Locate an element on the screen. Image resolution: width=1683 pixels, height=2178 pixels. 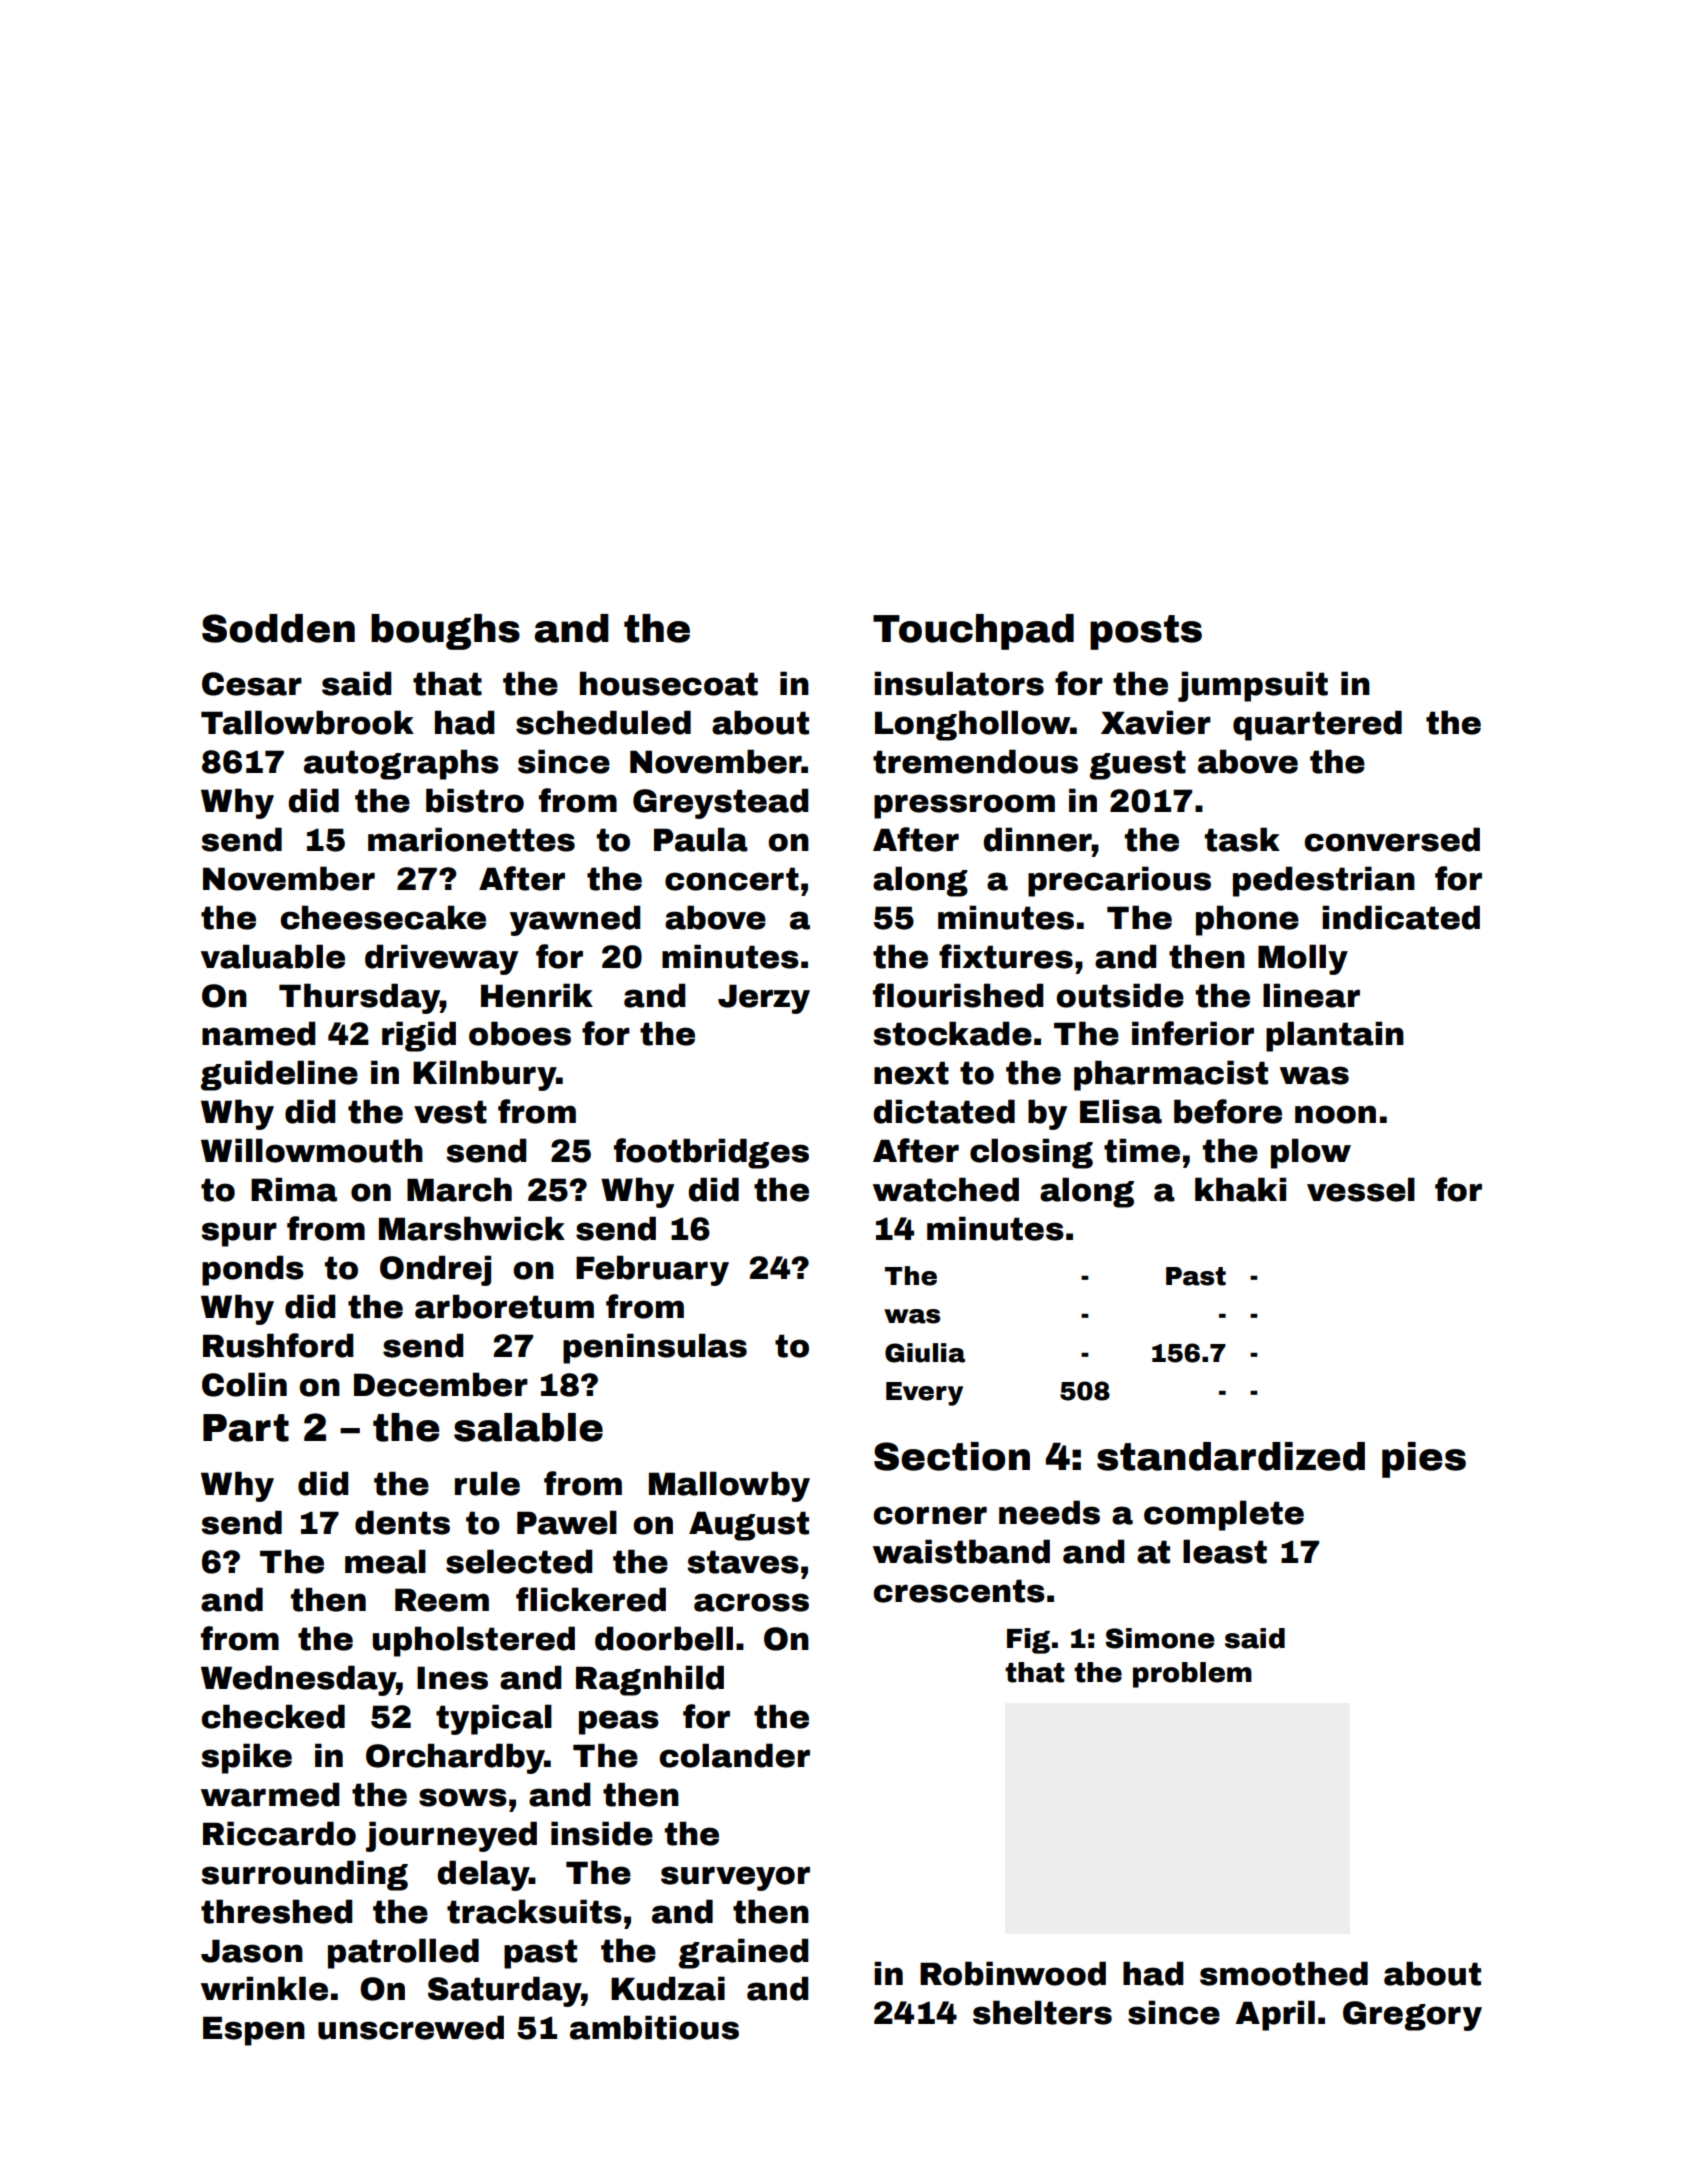
task is located at coordinates (1242, 839).
